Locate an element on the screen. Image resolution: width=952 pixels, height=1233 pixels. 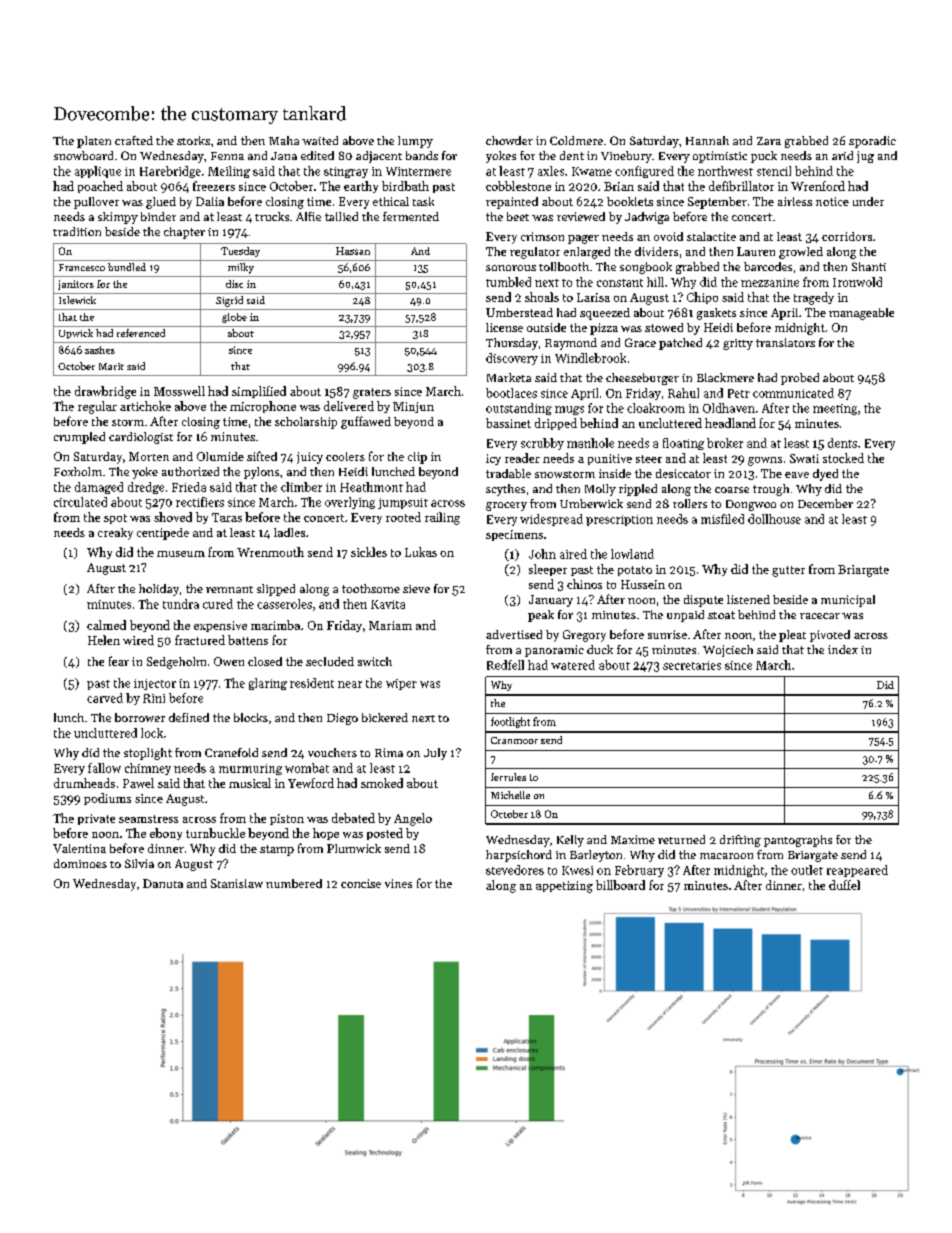
Meiling is located at coordinates (229, 172).
